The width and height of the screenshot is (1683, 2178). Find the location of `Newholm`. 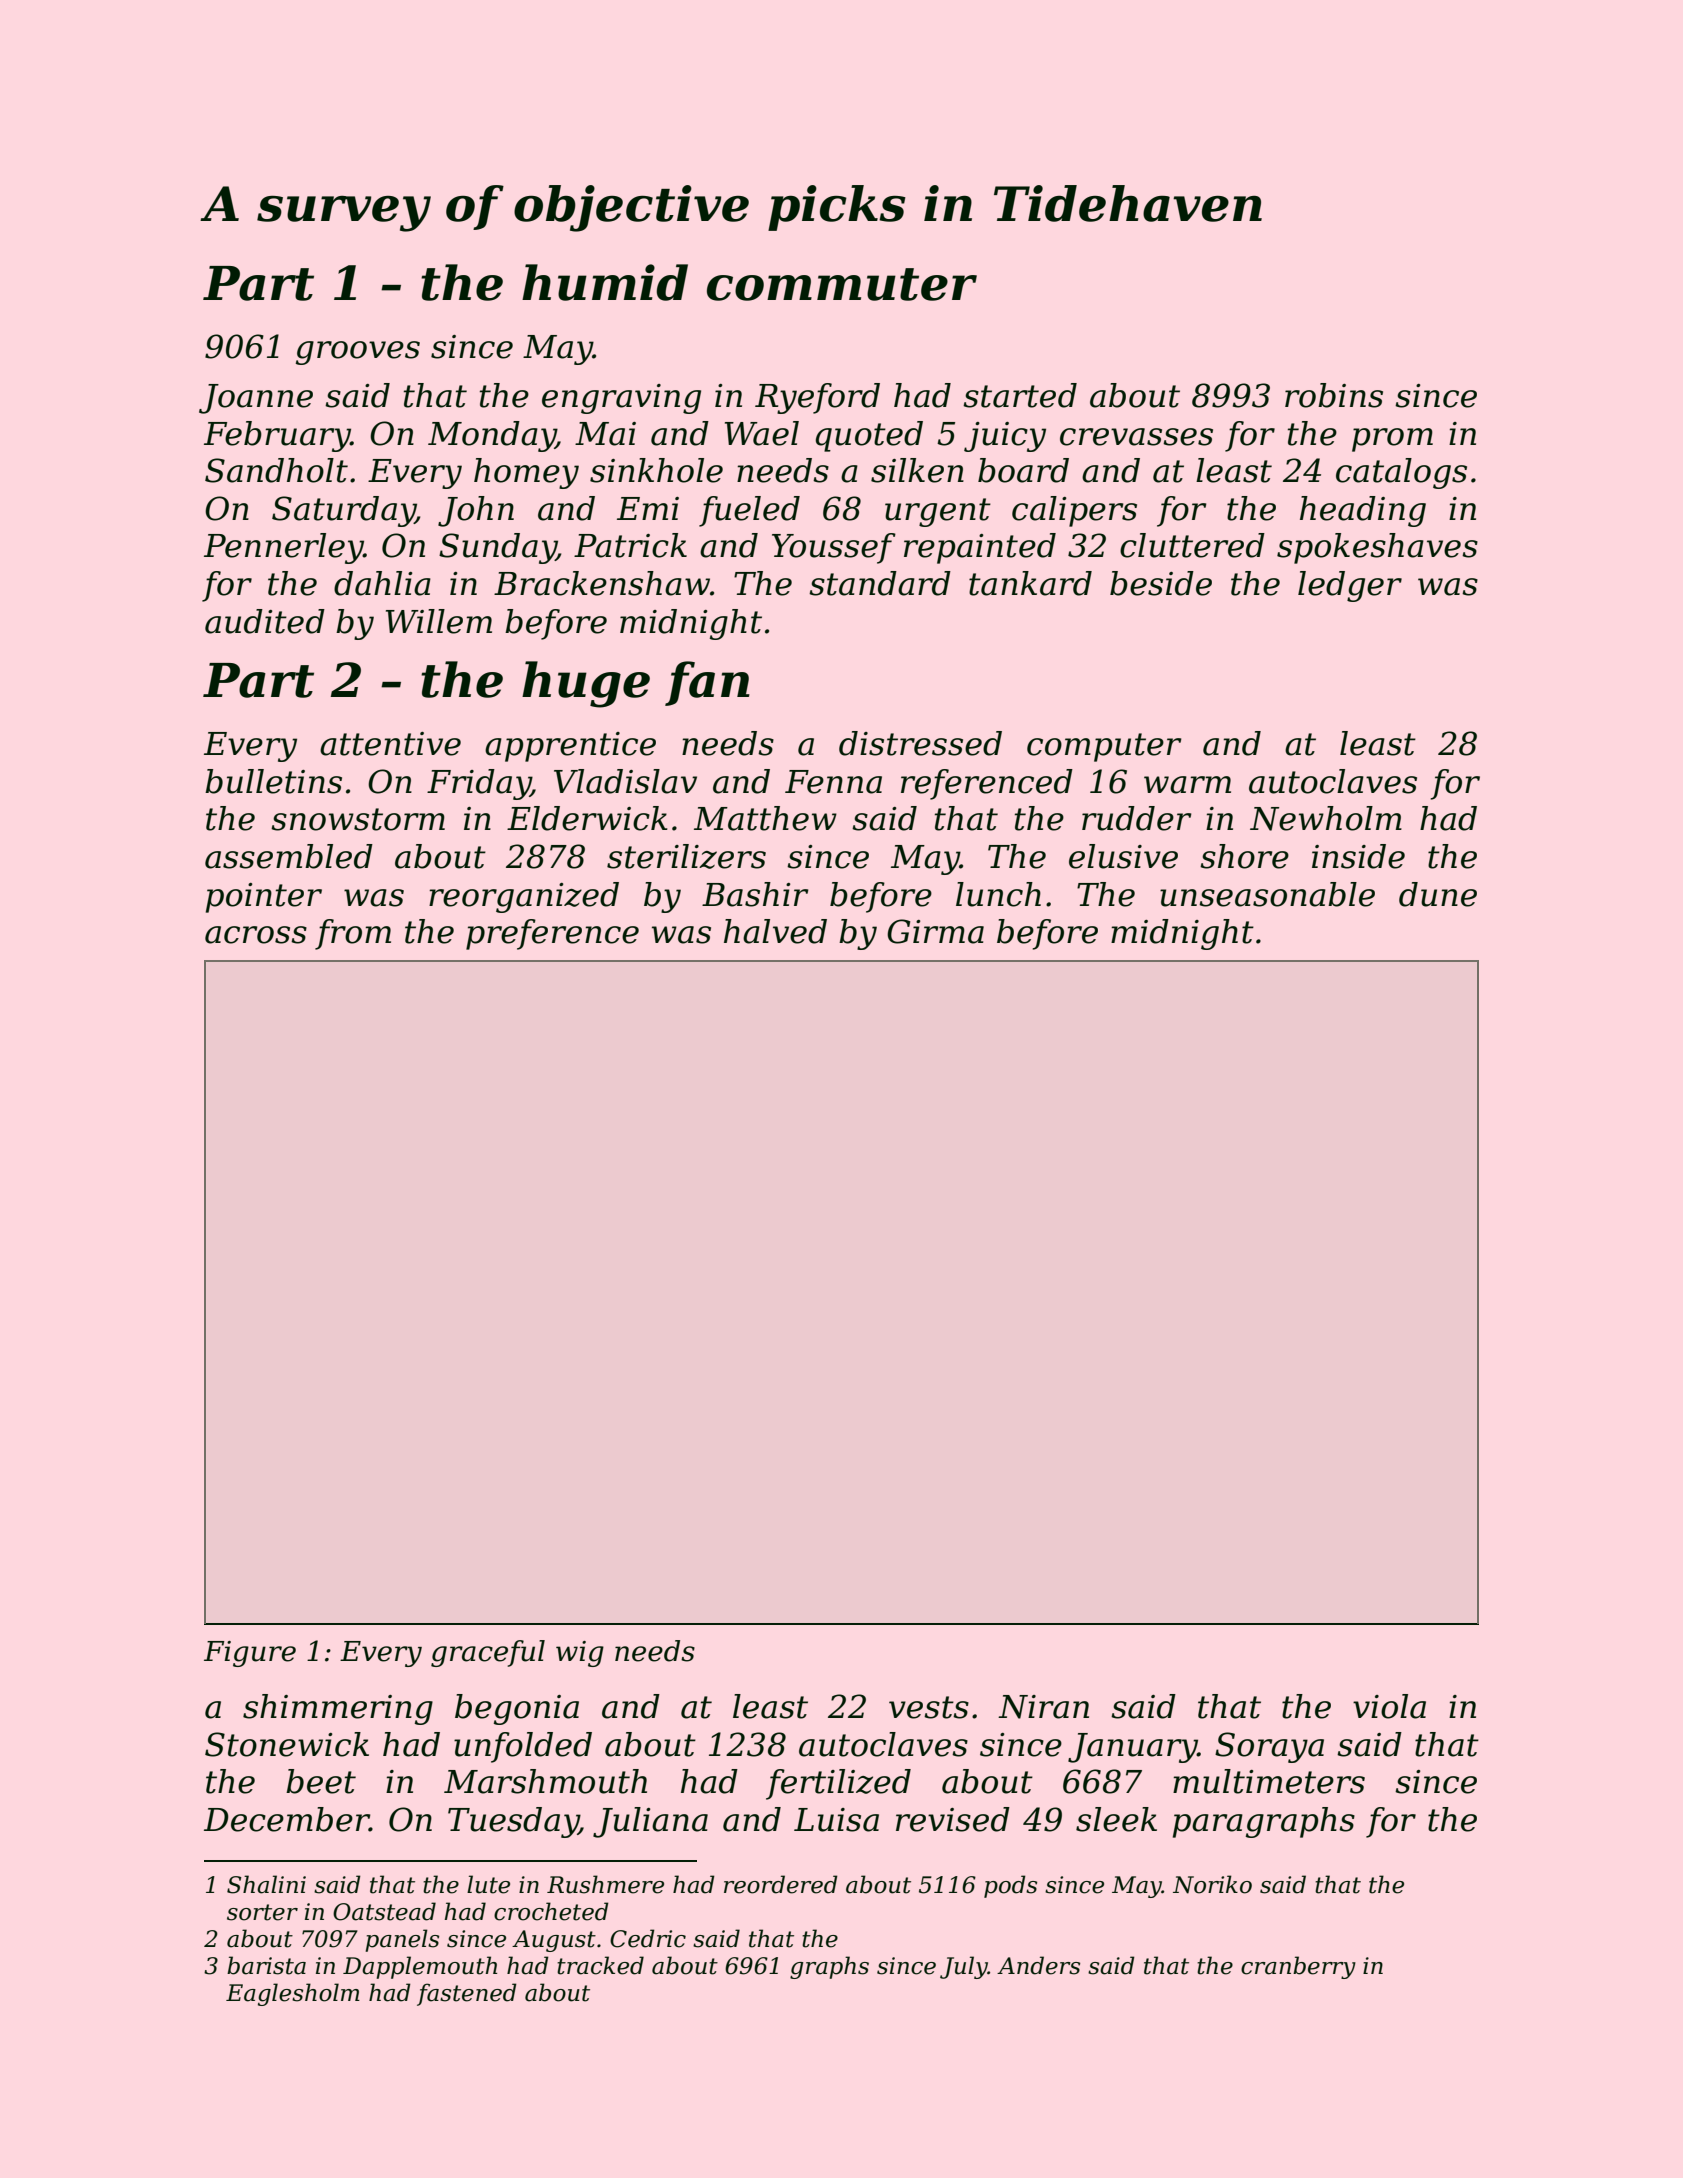

Newholm is located at coordinates (1326, 818).
